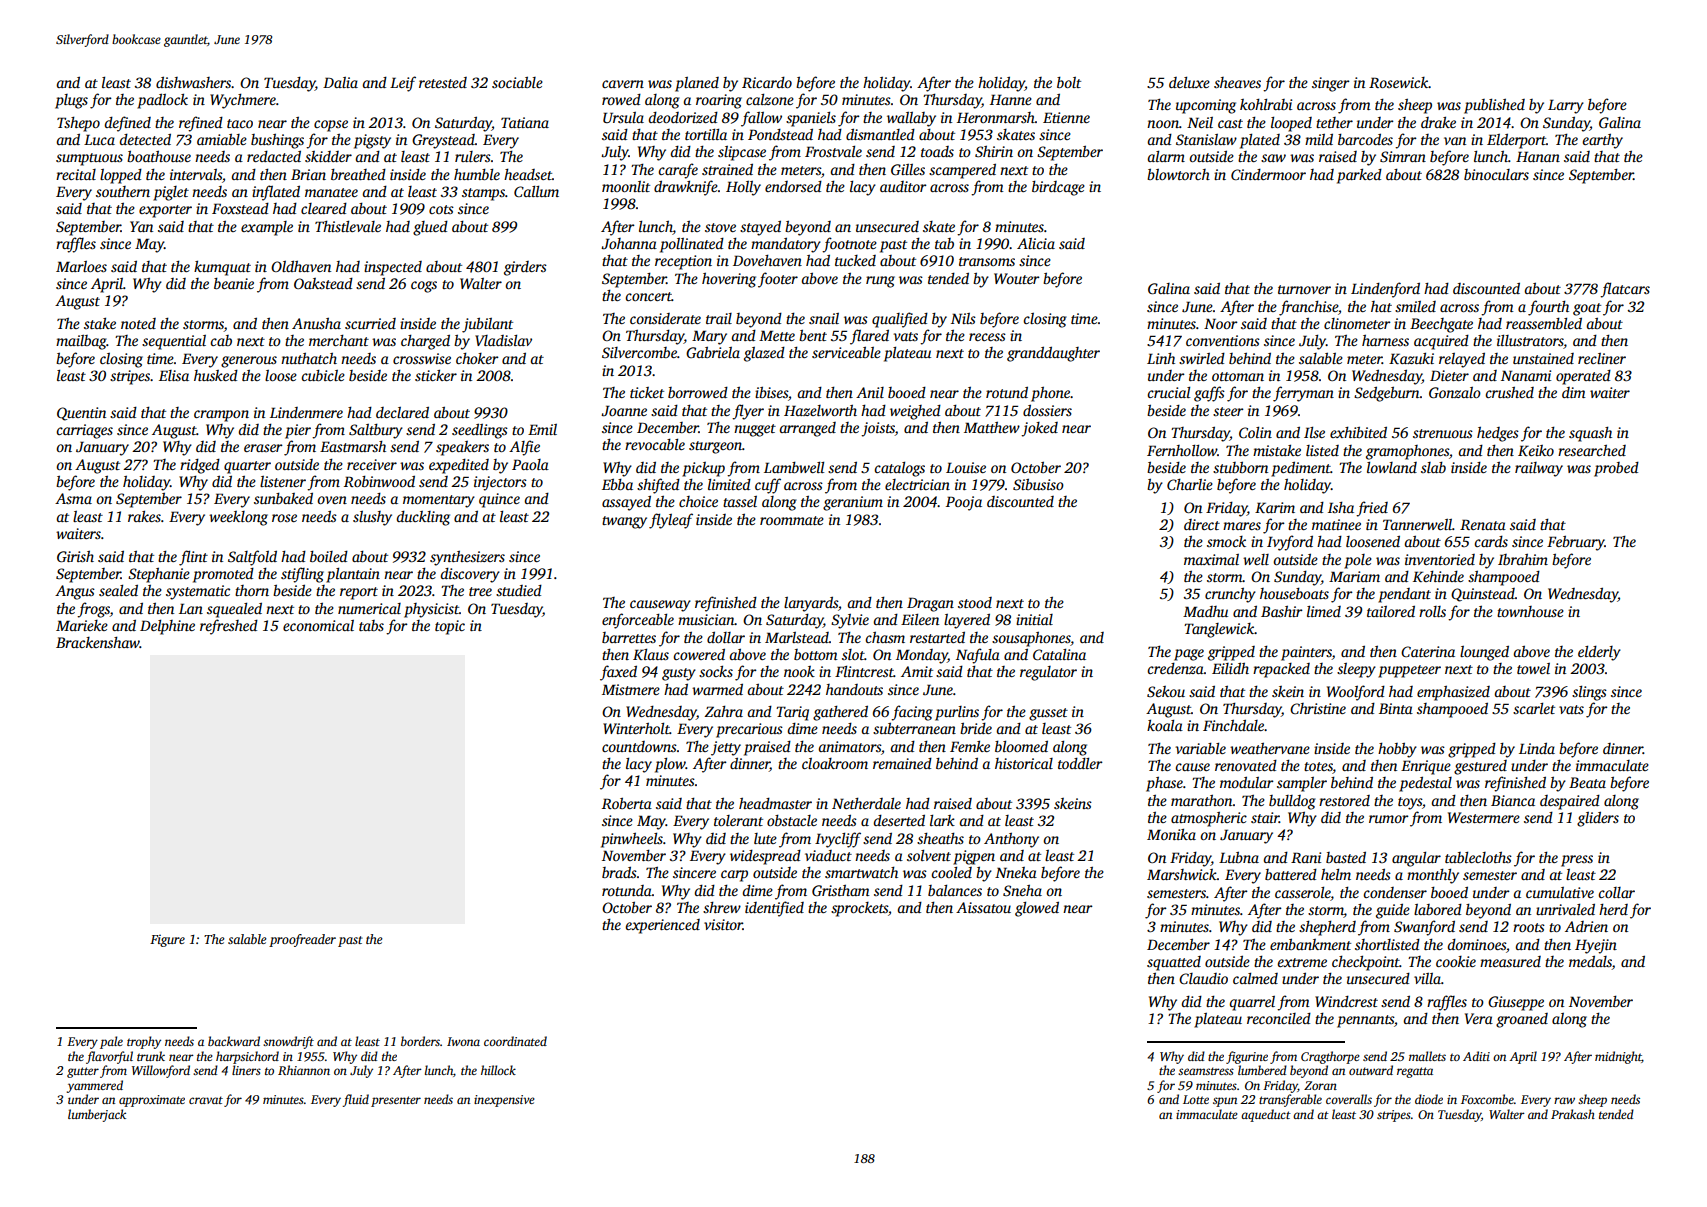 This screenshot has height=1207, width=1707. I want to click on Figure, so click(167, 941).
